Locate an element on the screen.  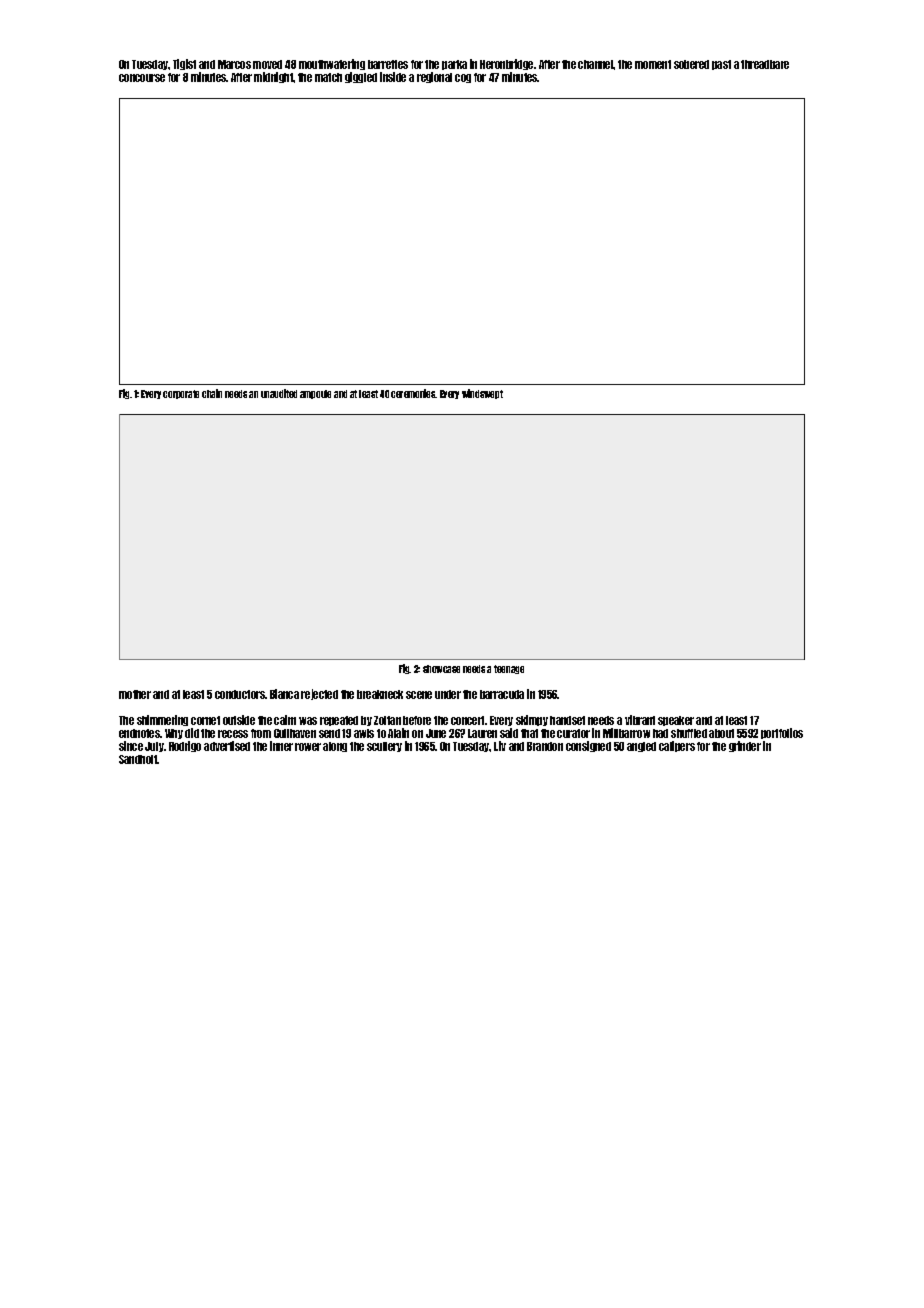
teenage is located at coordinates (509, 669).
